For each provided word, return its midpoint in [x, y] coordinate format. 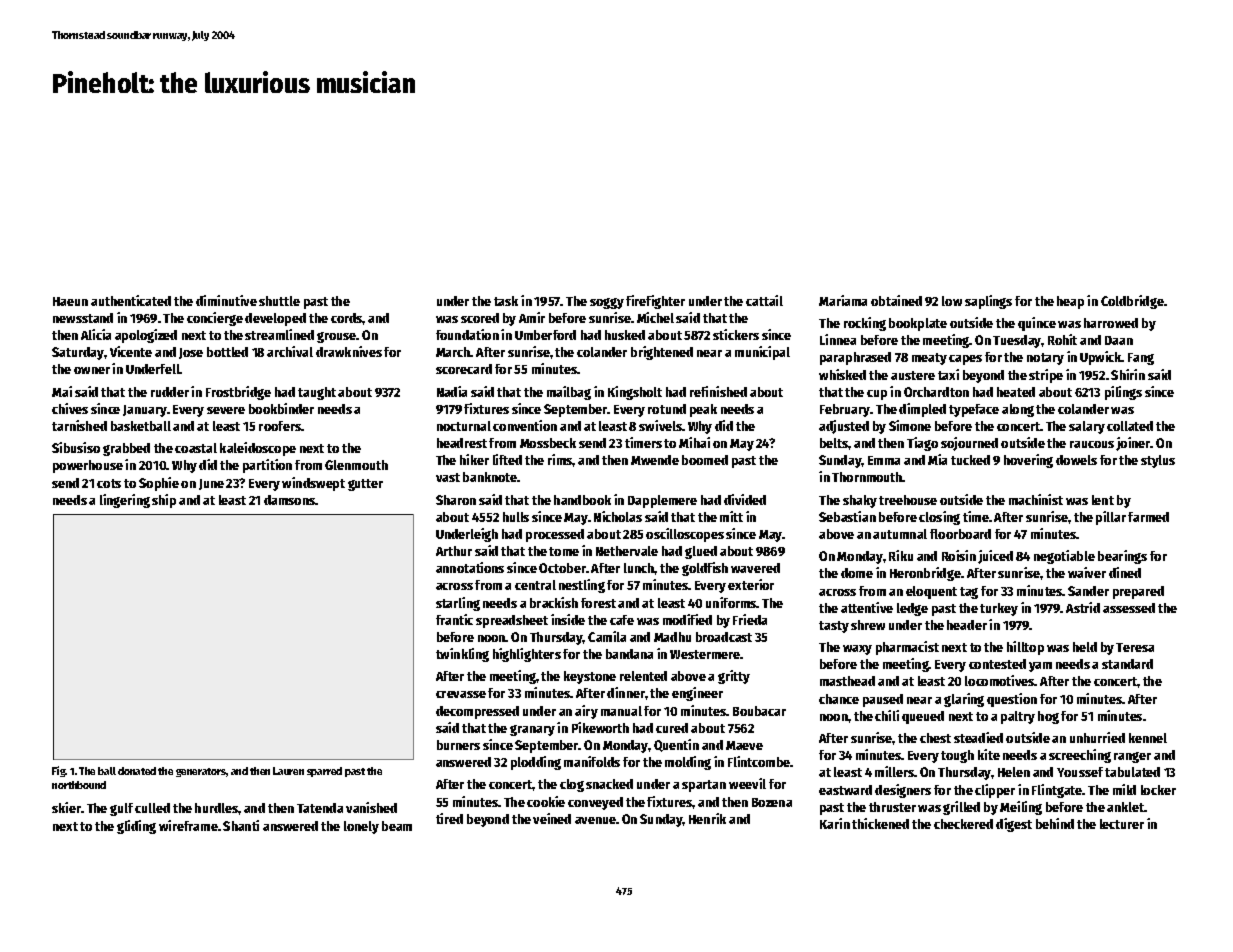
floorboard [960, 534]
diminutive [226, 300]
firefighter [655, 302]
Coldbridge [1132, 302]
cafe [622, 620]
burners [458, 745]
